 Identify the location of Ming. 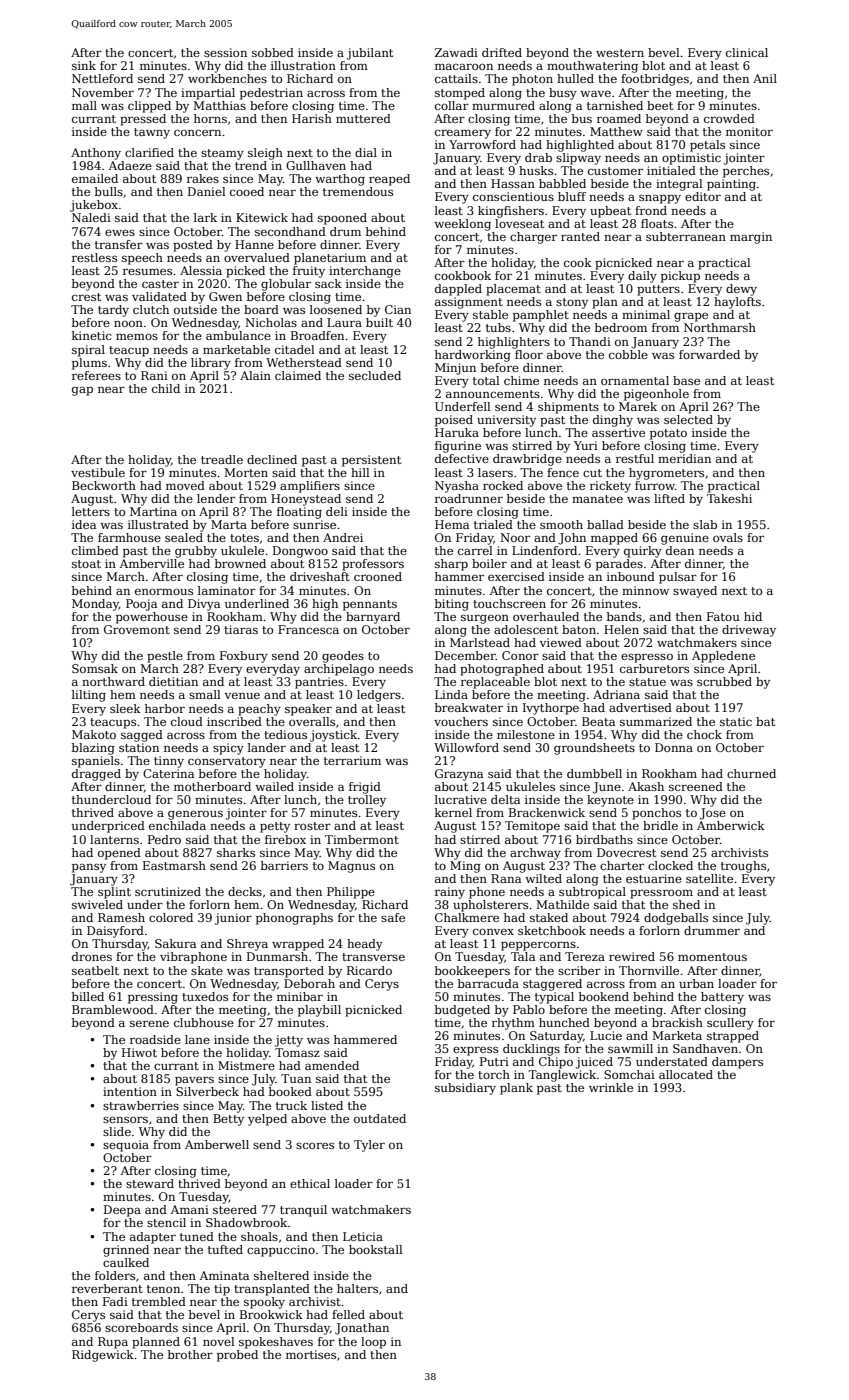
(465, 867).
